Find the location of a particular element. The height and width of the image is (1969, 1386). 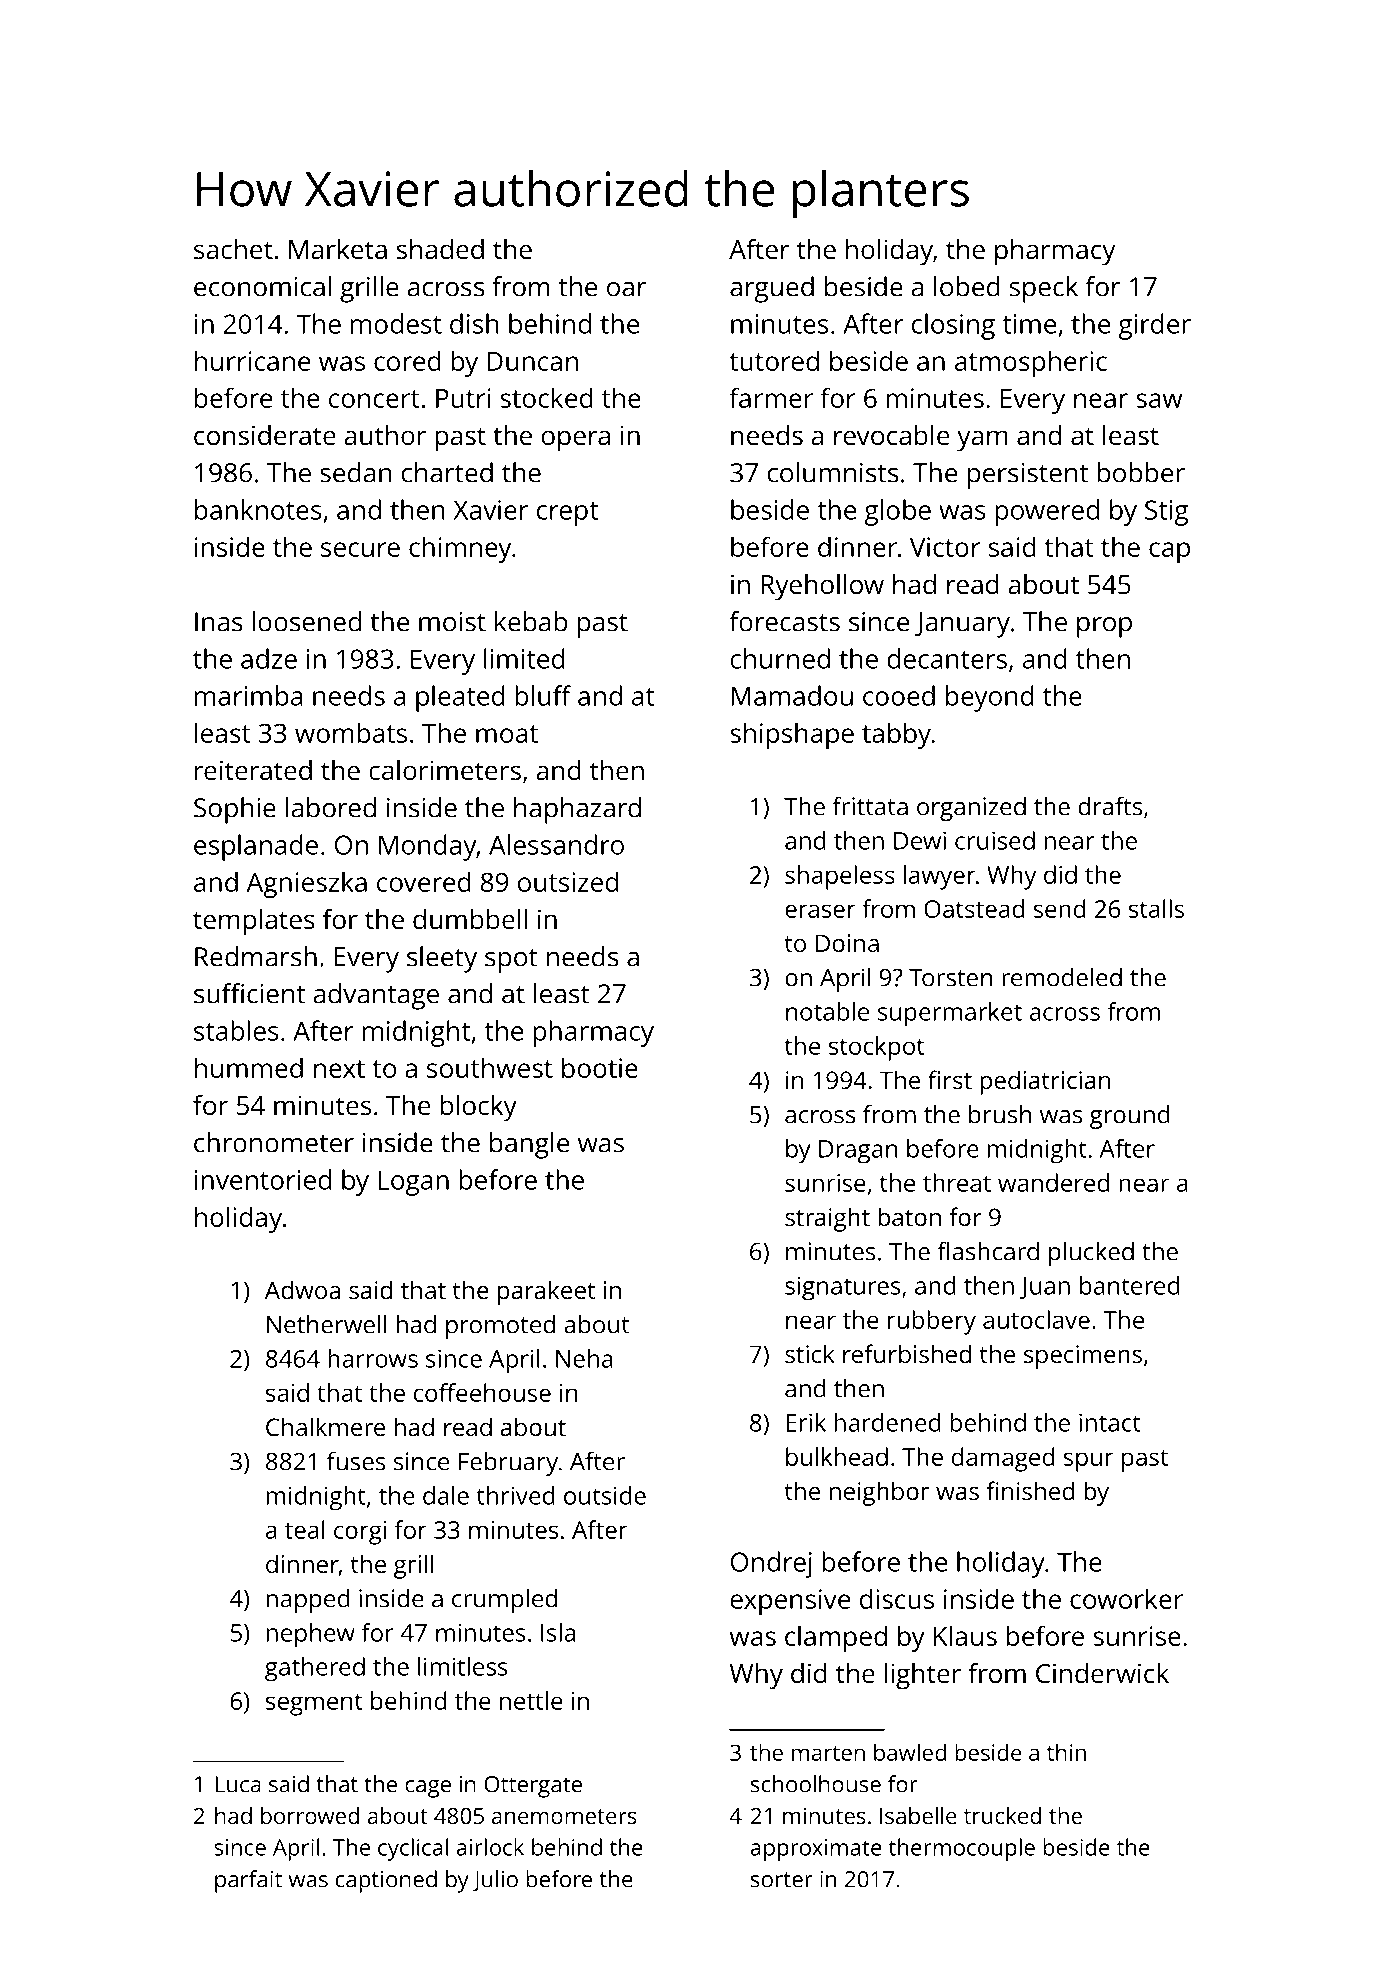

blocky is located at coordinates (478, 1108).
